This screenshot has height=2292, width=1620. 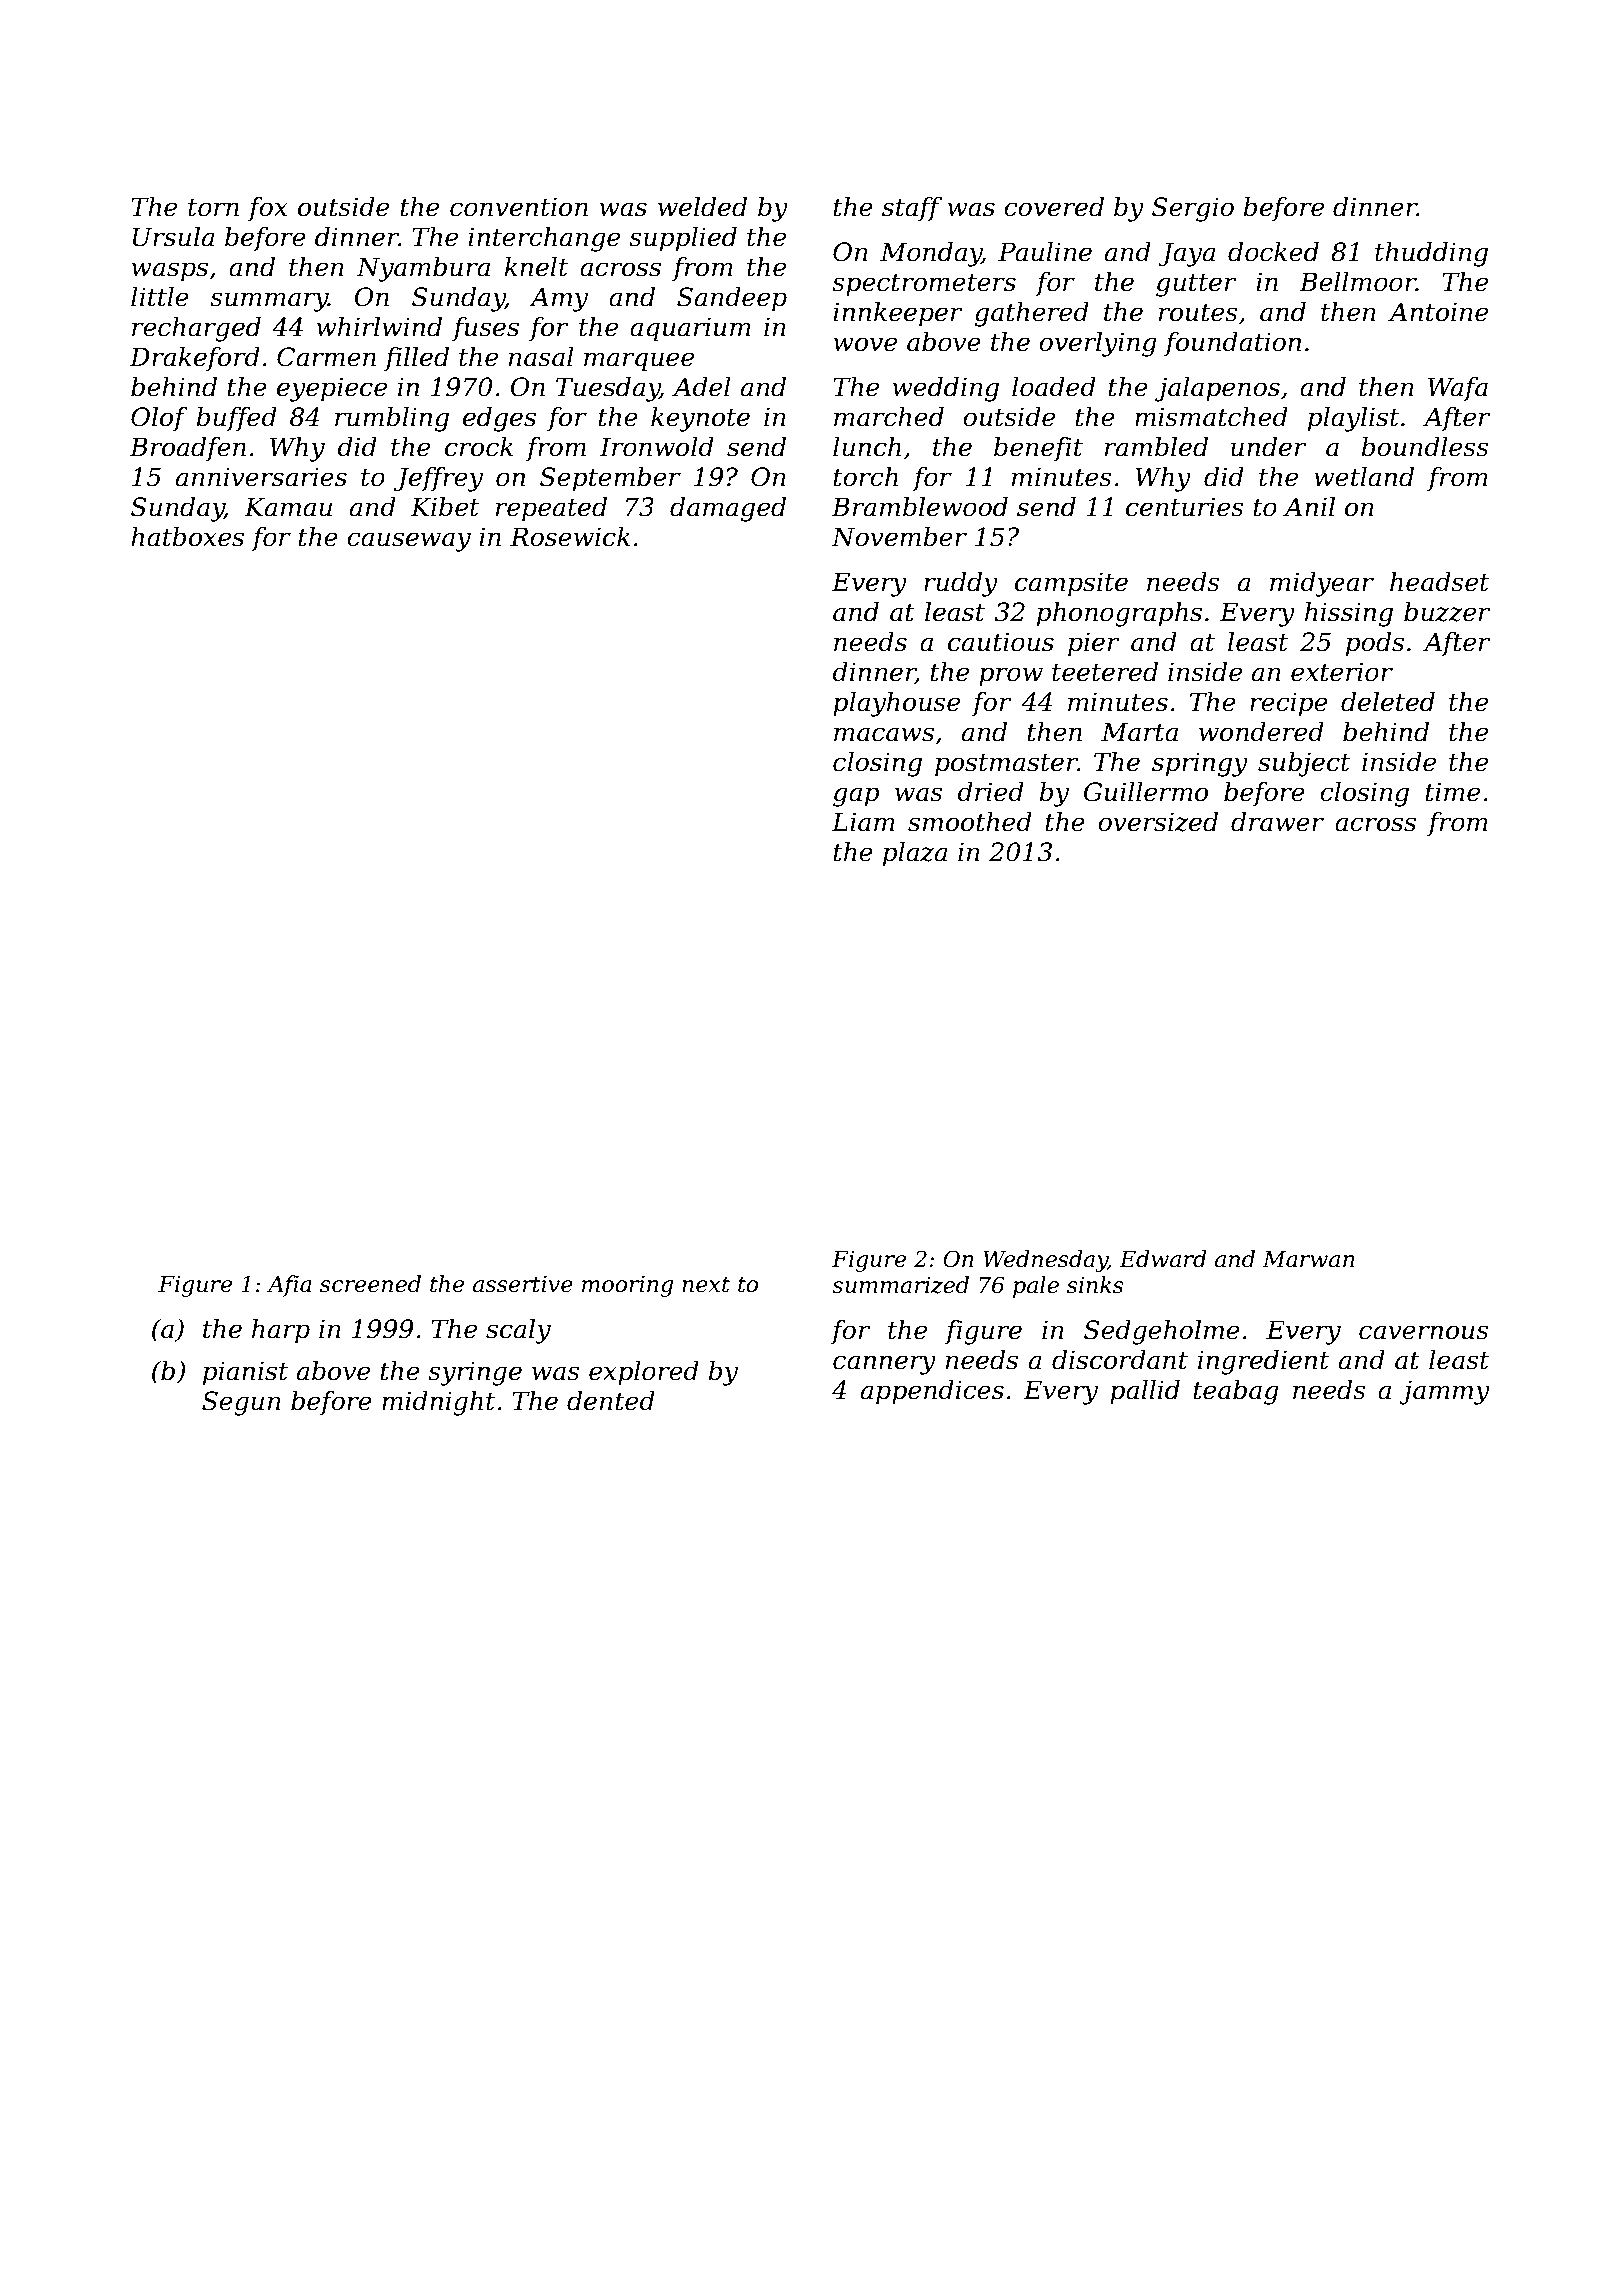 I want to click on Afia, so click(x=289, y=1286).
